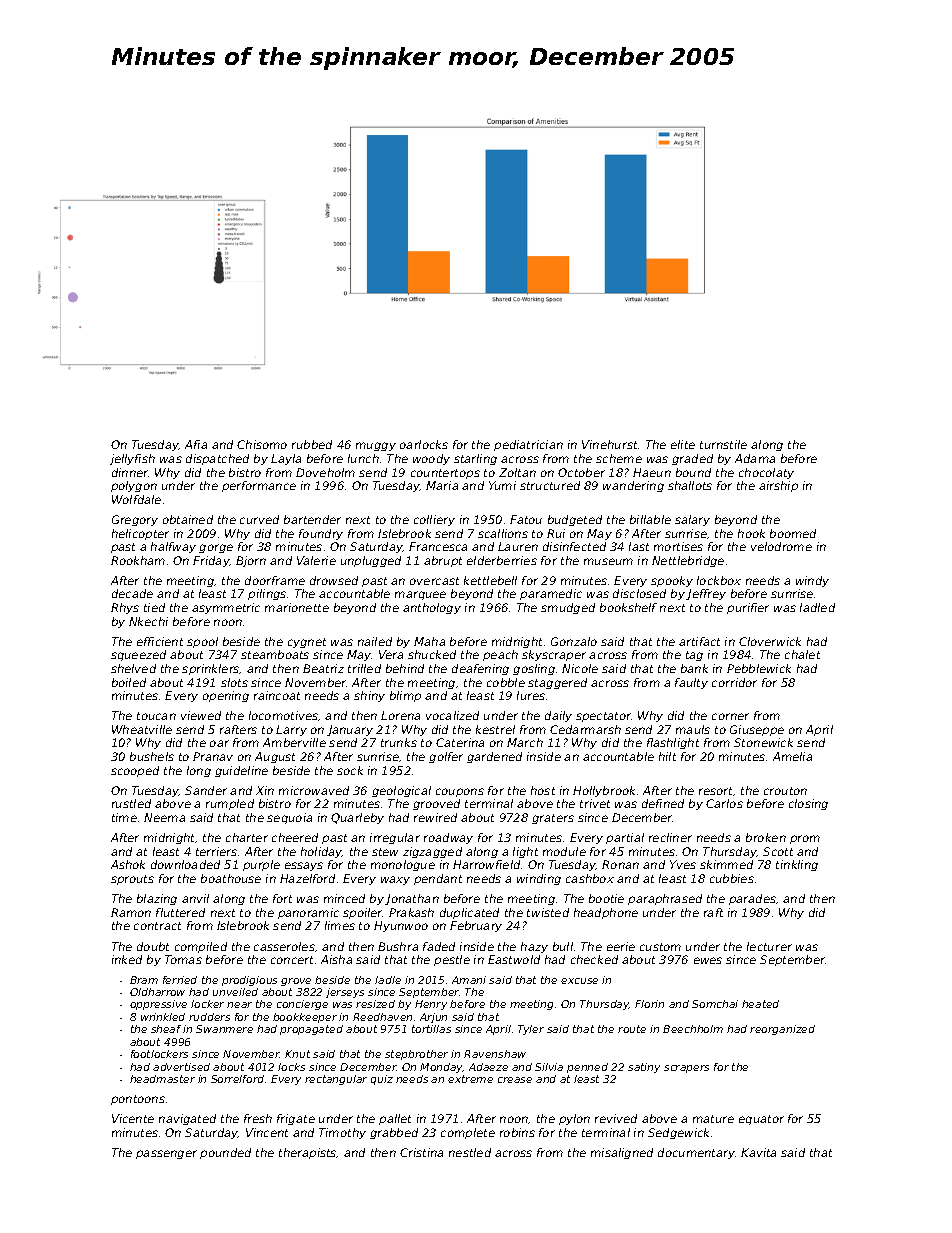  I want to click on blimp, so click(405, 696).
